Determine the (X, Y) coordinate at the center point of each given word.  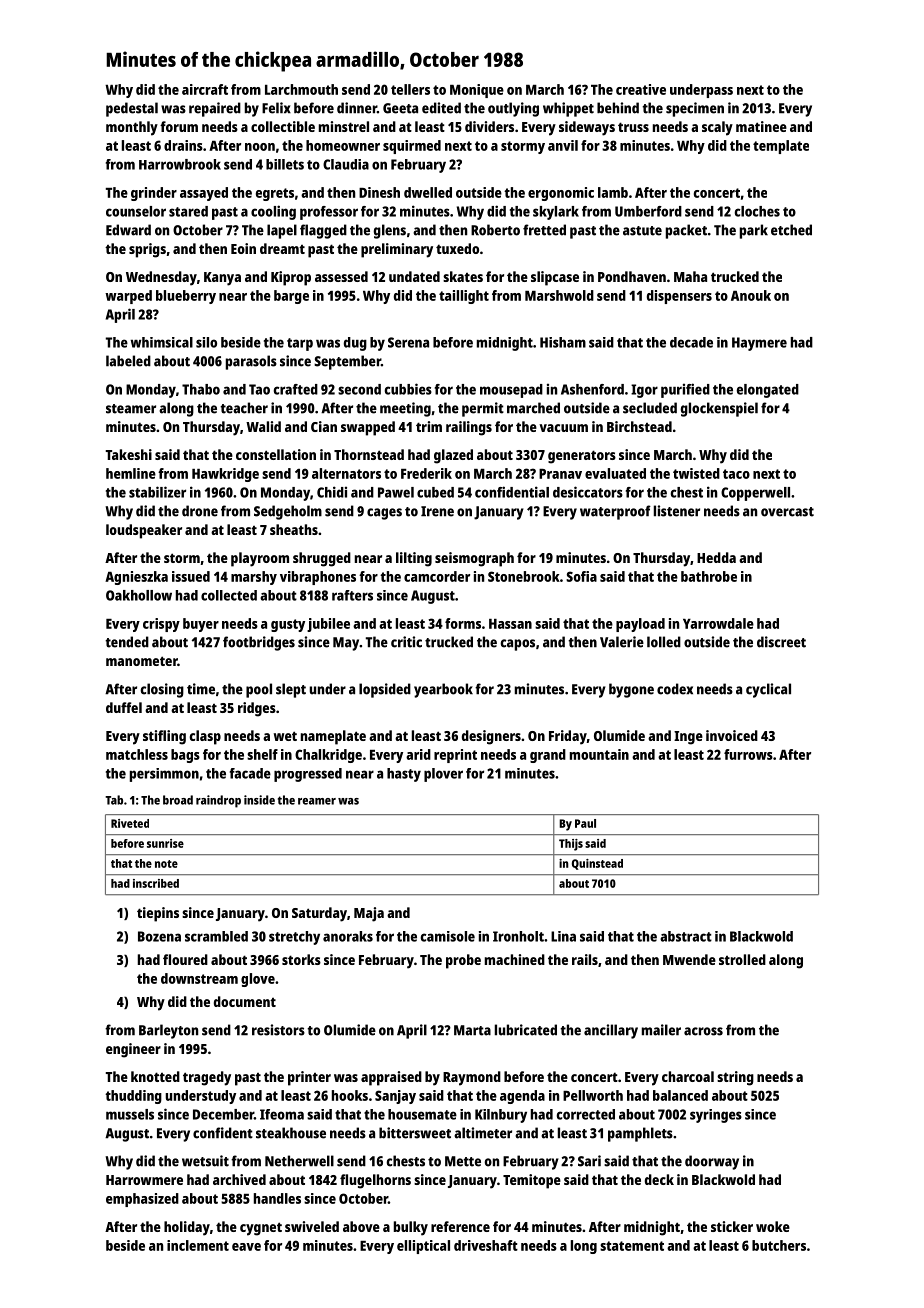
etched (791, 230)
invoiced (732, 735)
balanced (680, 1095)
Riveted (130, 823)
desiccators (588, 492)
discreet (781, 642)
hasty (404, 775)
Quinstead (597, 864)
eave (246, 1247)
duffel (124, 707)
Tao (259, 389)
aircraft (205, 89)
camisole (448, 936)
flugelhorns (375, 1181)
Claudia (346, 164)
